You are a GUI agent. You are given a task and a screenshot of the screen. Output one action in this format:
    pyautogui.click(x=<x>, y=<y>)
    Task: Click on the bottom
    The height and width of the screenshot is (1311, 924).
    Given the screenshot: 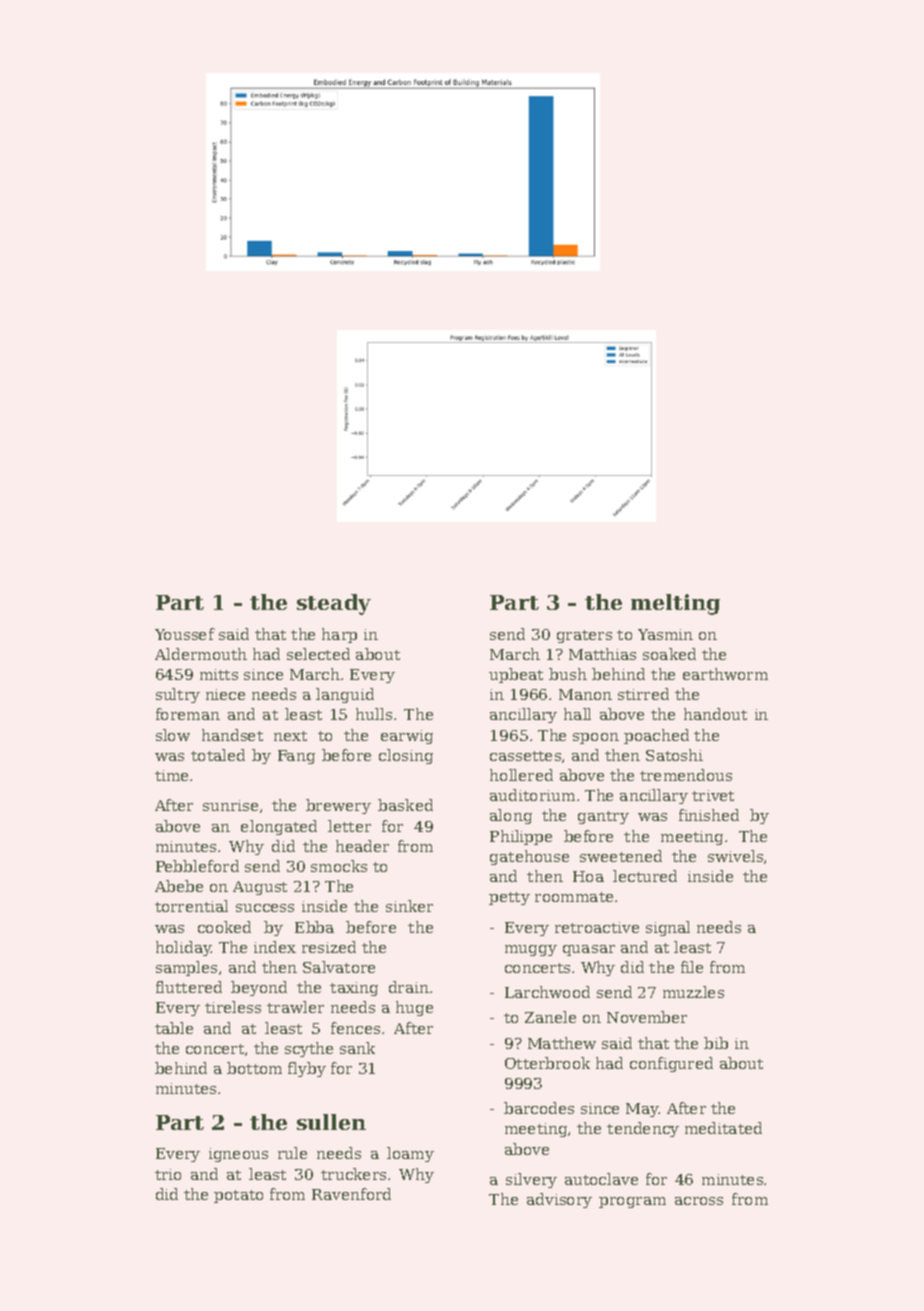 What is the action you would take?
    pyautogui.click(x=254, y=1068)
